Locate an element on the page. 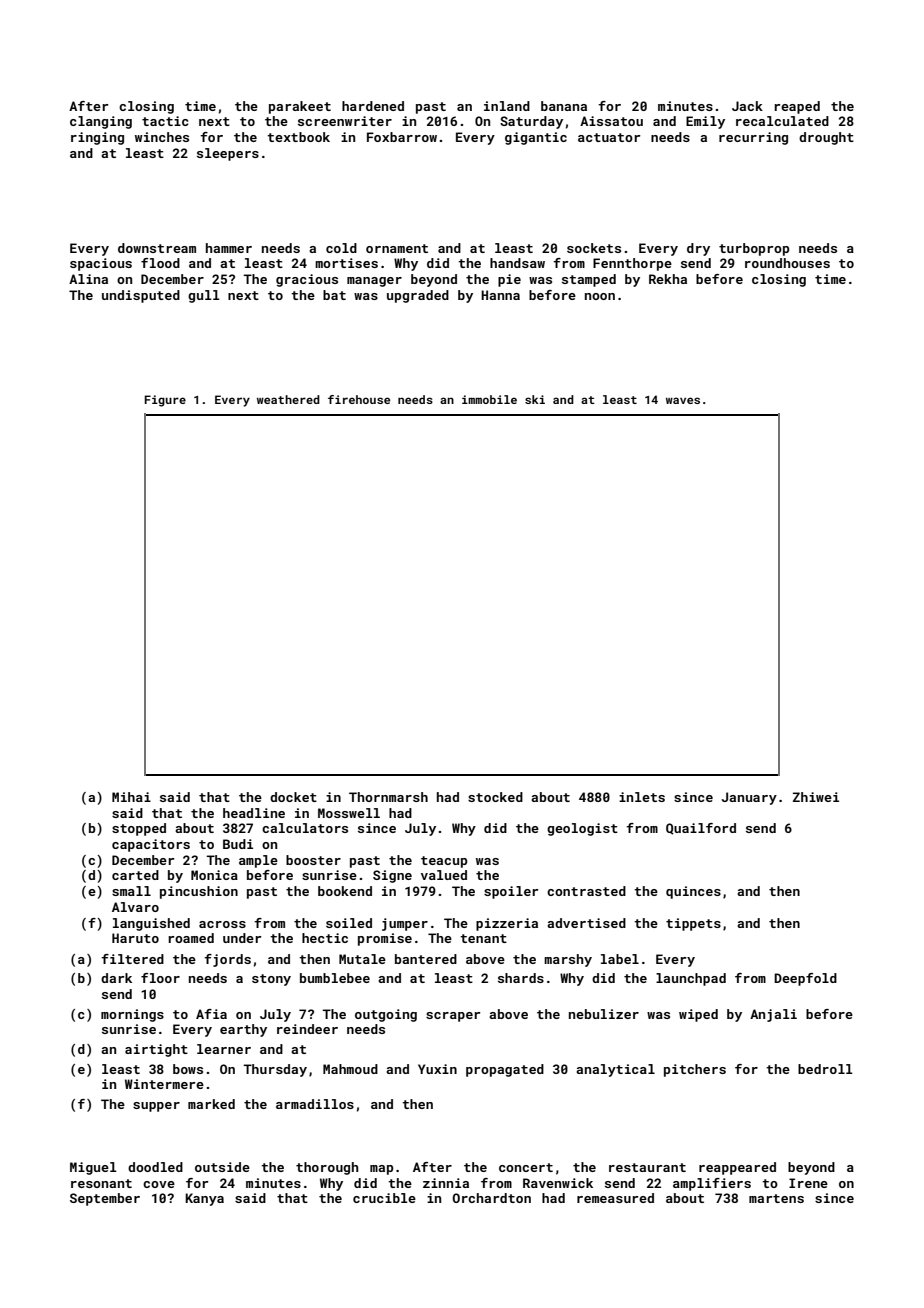  recurring is located at coordinates (753, 138).
